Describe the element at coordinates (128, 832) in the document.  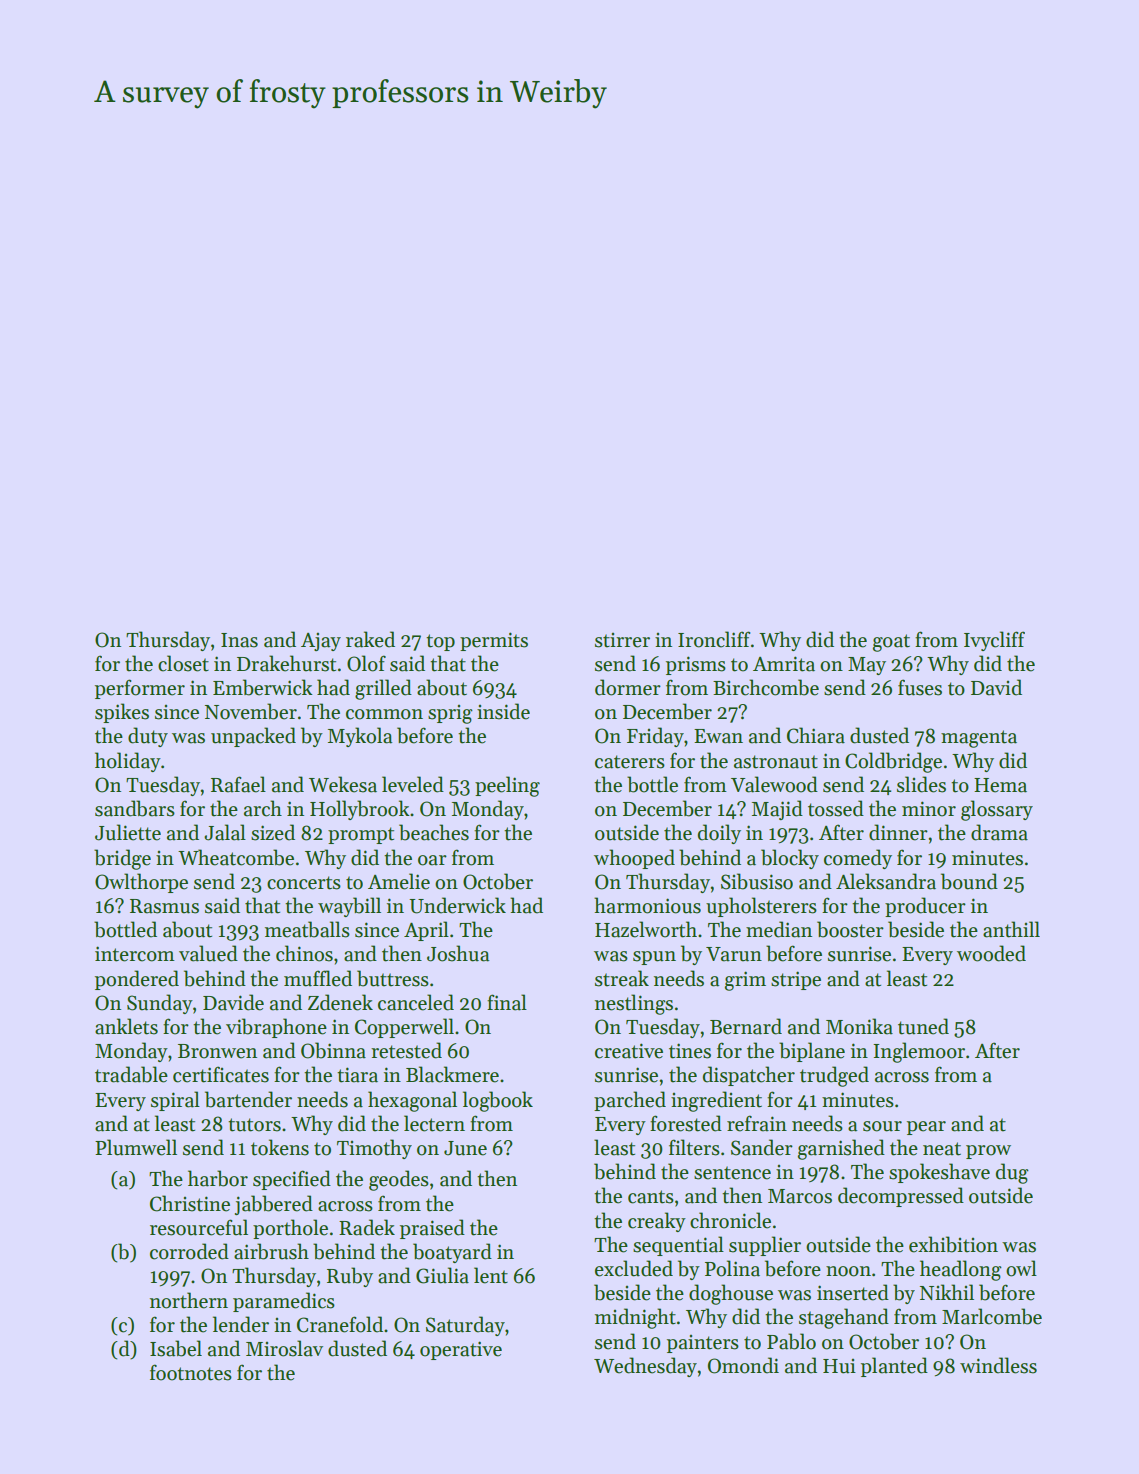
I see `Juliette` at that location.
